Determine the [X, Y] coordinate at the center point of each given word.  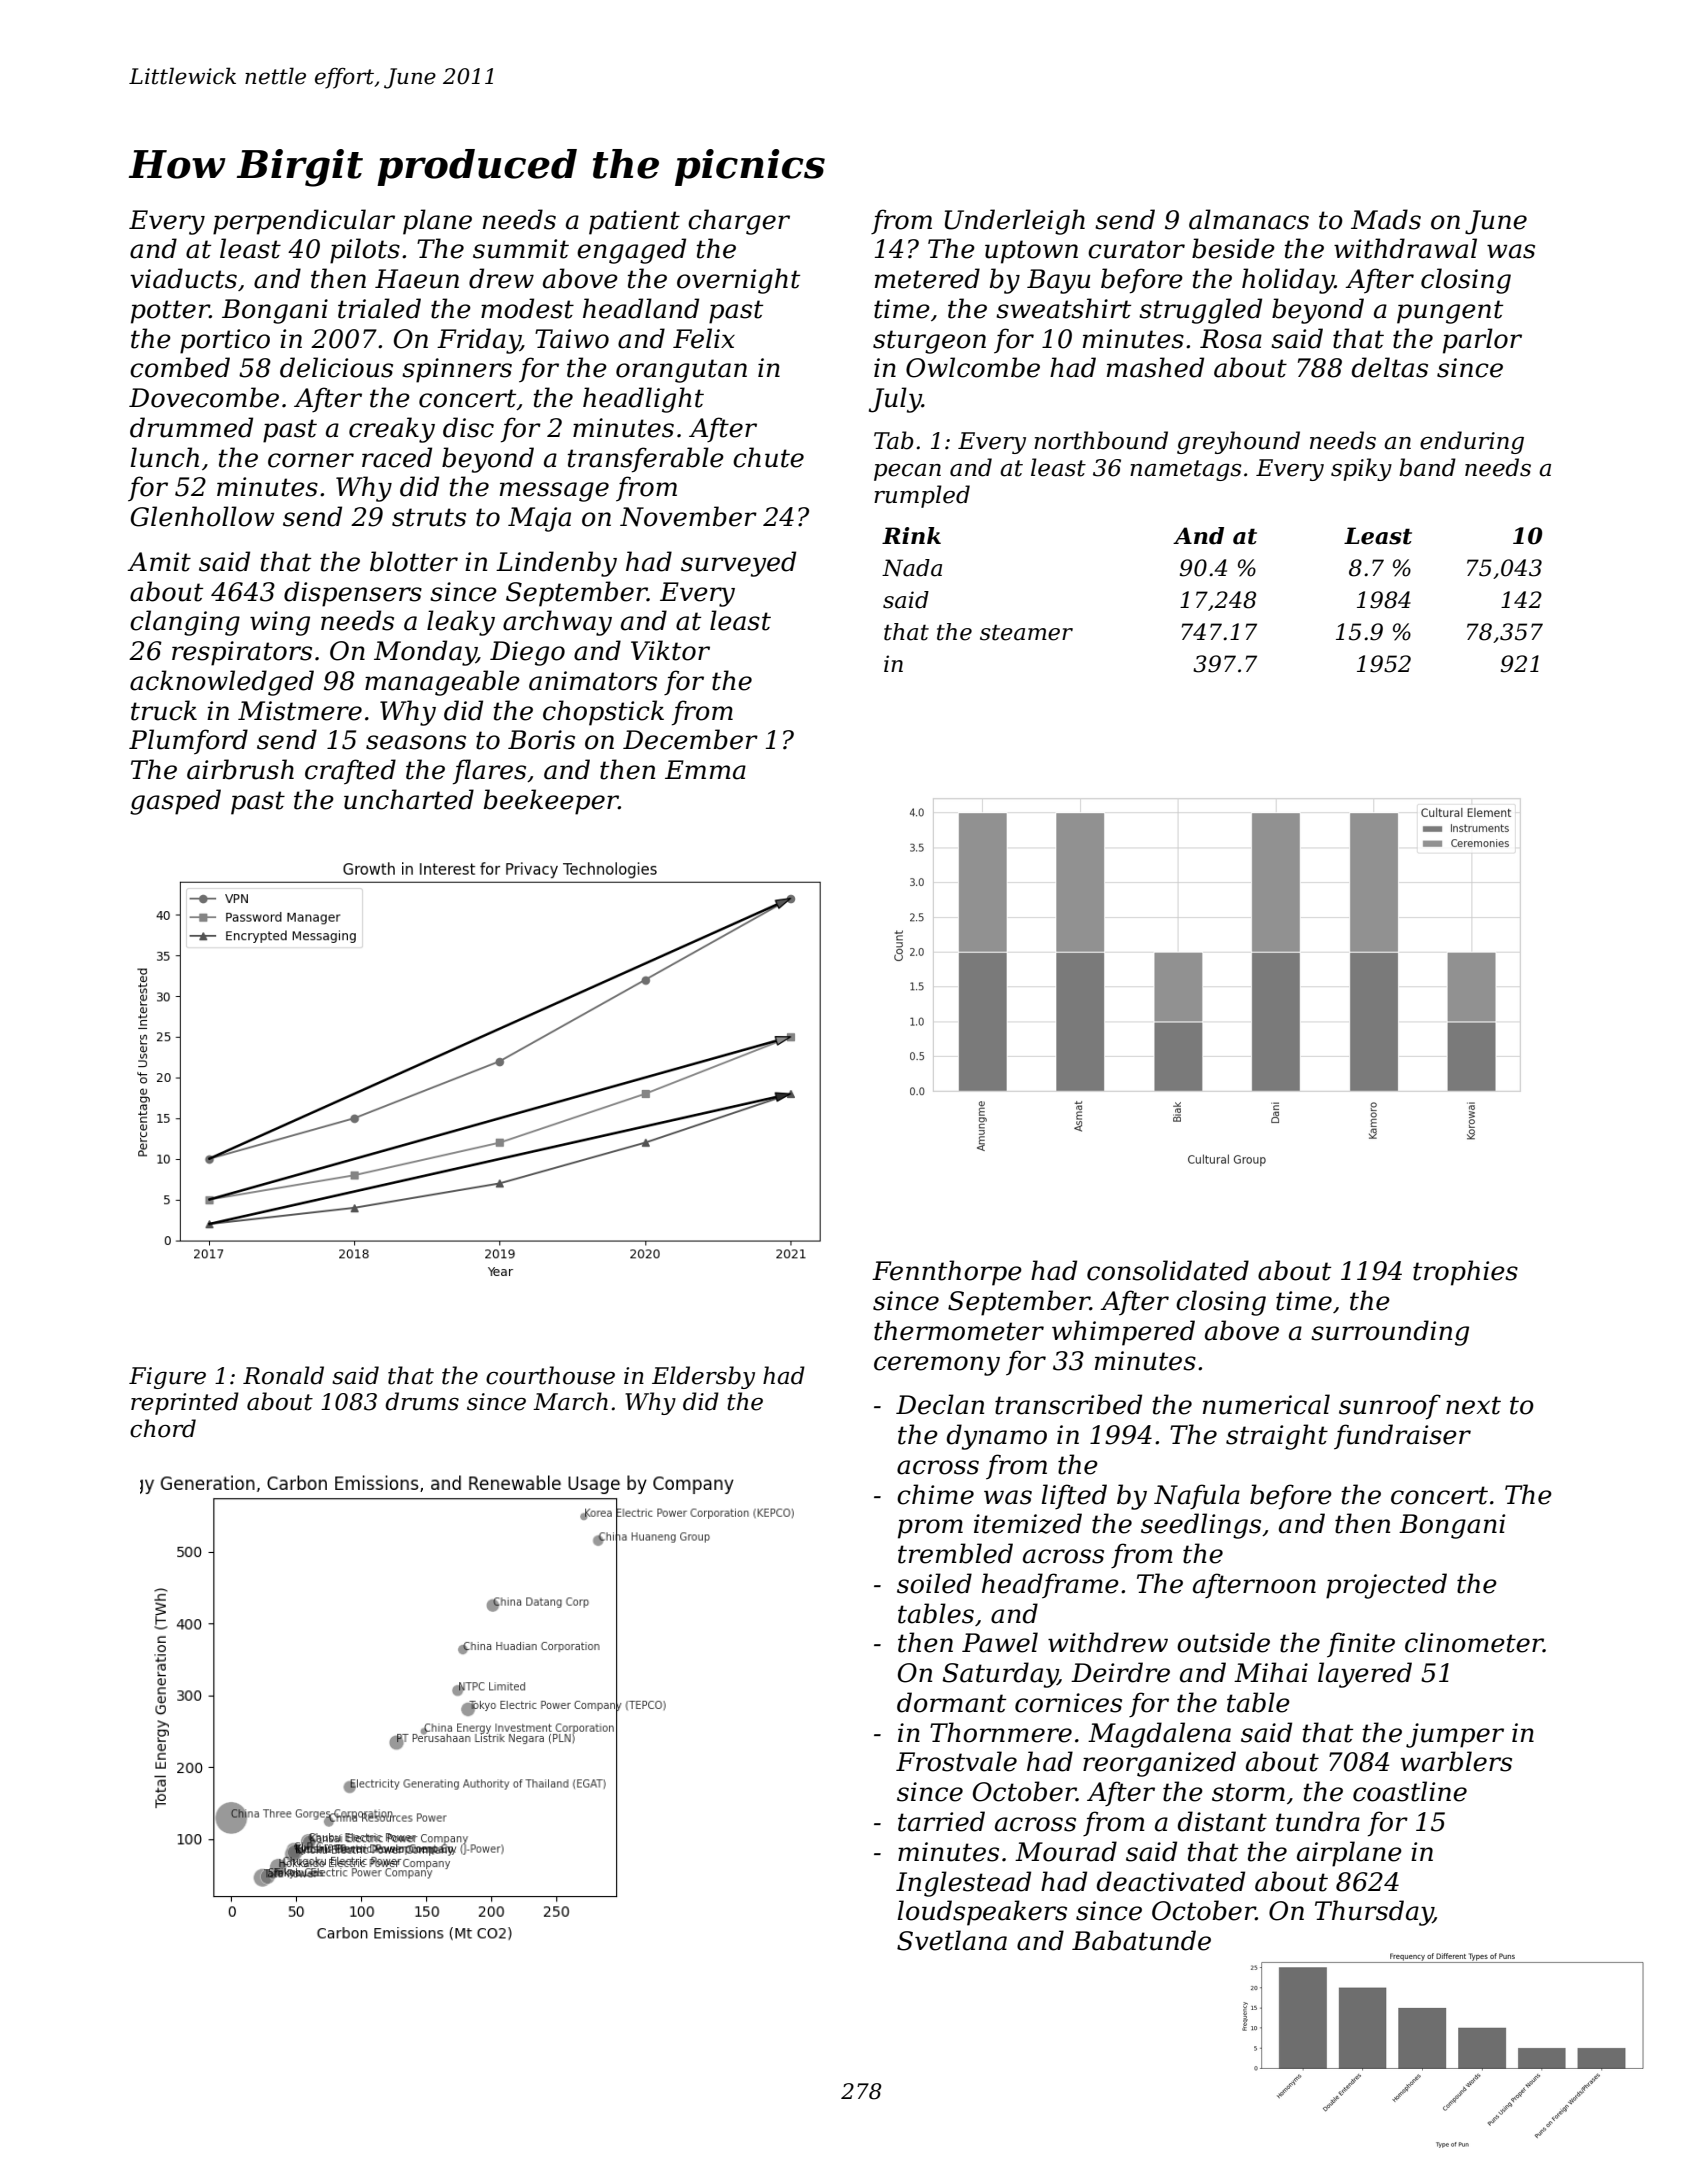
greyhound [1238, 442]
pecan [907, 472]
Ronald [283, 1375]
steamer [1026, 633]
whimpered [1123, 1333]
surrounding [1390, 1333]
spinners [457, 370]
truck [164, 710]
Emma [705, 770]
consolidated [1168, 1270]
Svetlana [952, 1940]
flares [489, 772]
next [1473, 1405]
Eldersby [703, 1377]
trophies [1465, 1273]
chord [163, 1428]
